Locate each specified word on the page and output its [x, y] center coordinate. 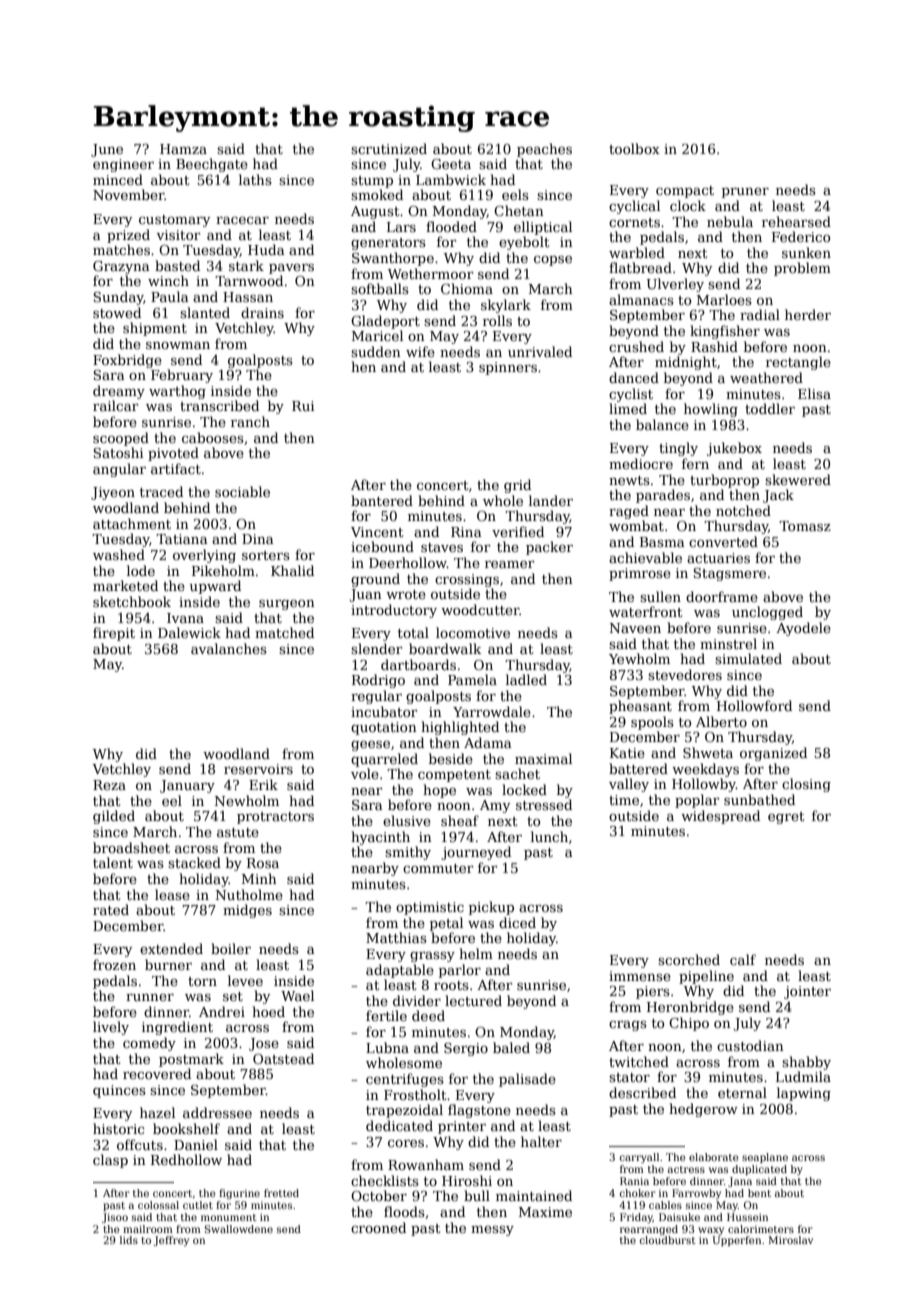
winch [168, 280]
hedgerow [703, 1110]
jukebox [734, 449]
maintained [534, 1195]
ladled [526, 679]
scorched [689, 959]
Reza [109, 785]
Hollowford [754, 705]
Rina [466, 532]
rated [111, 909]
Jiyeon [113, 493]
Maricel [377, 335]
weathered [766, 377]
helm [476, 953]
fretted [281, 1193]
